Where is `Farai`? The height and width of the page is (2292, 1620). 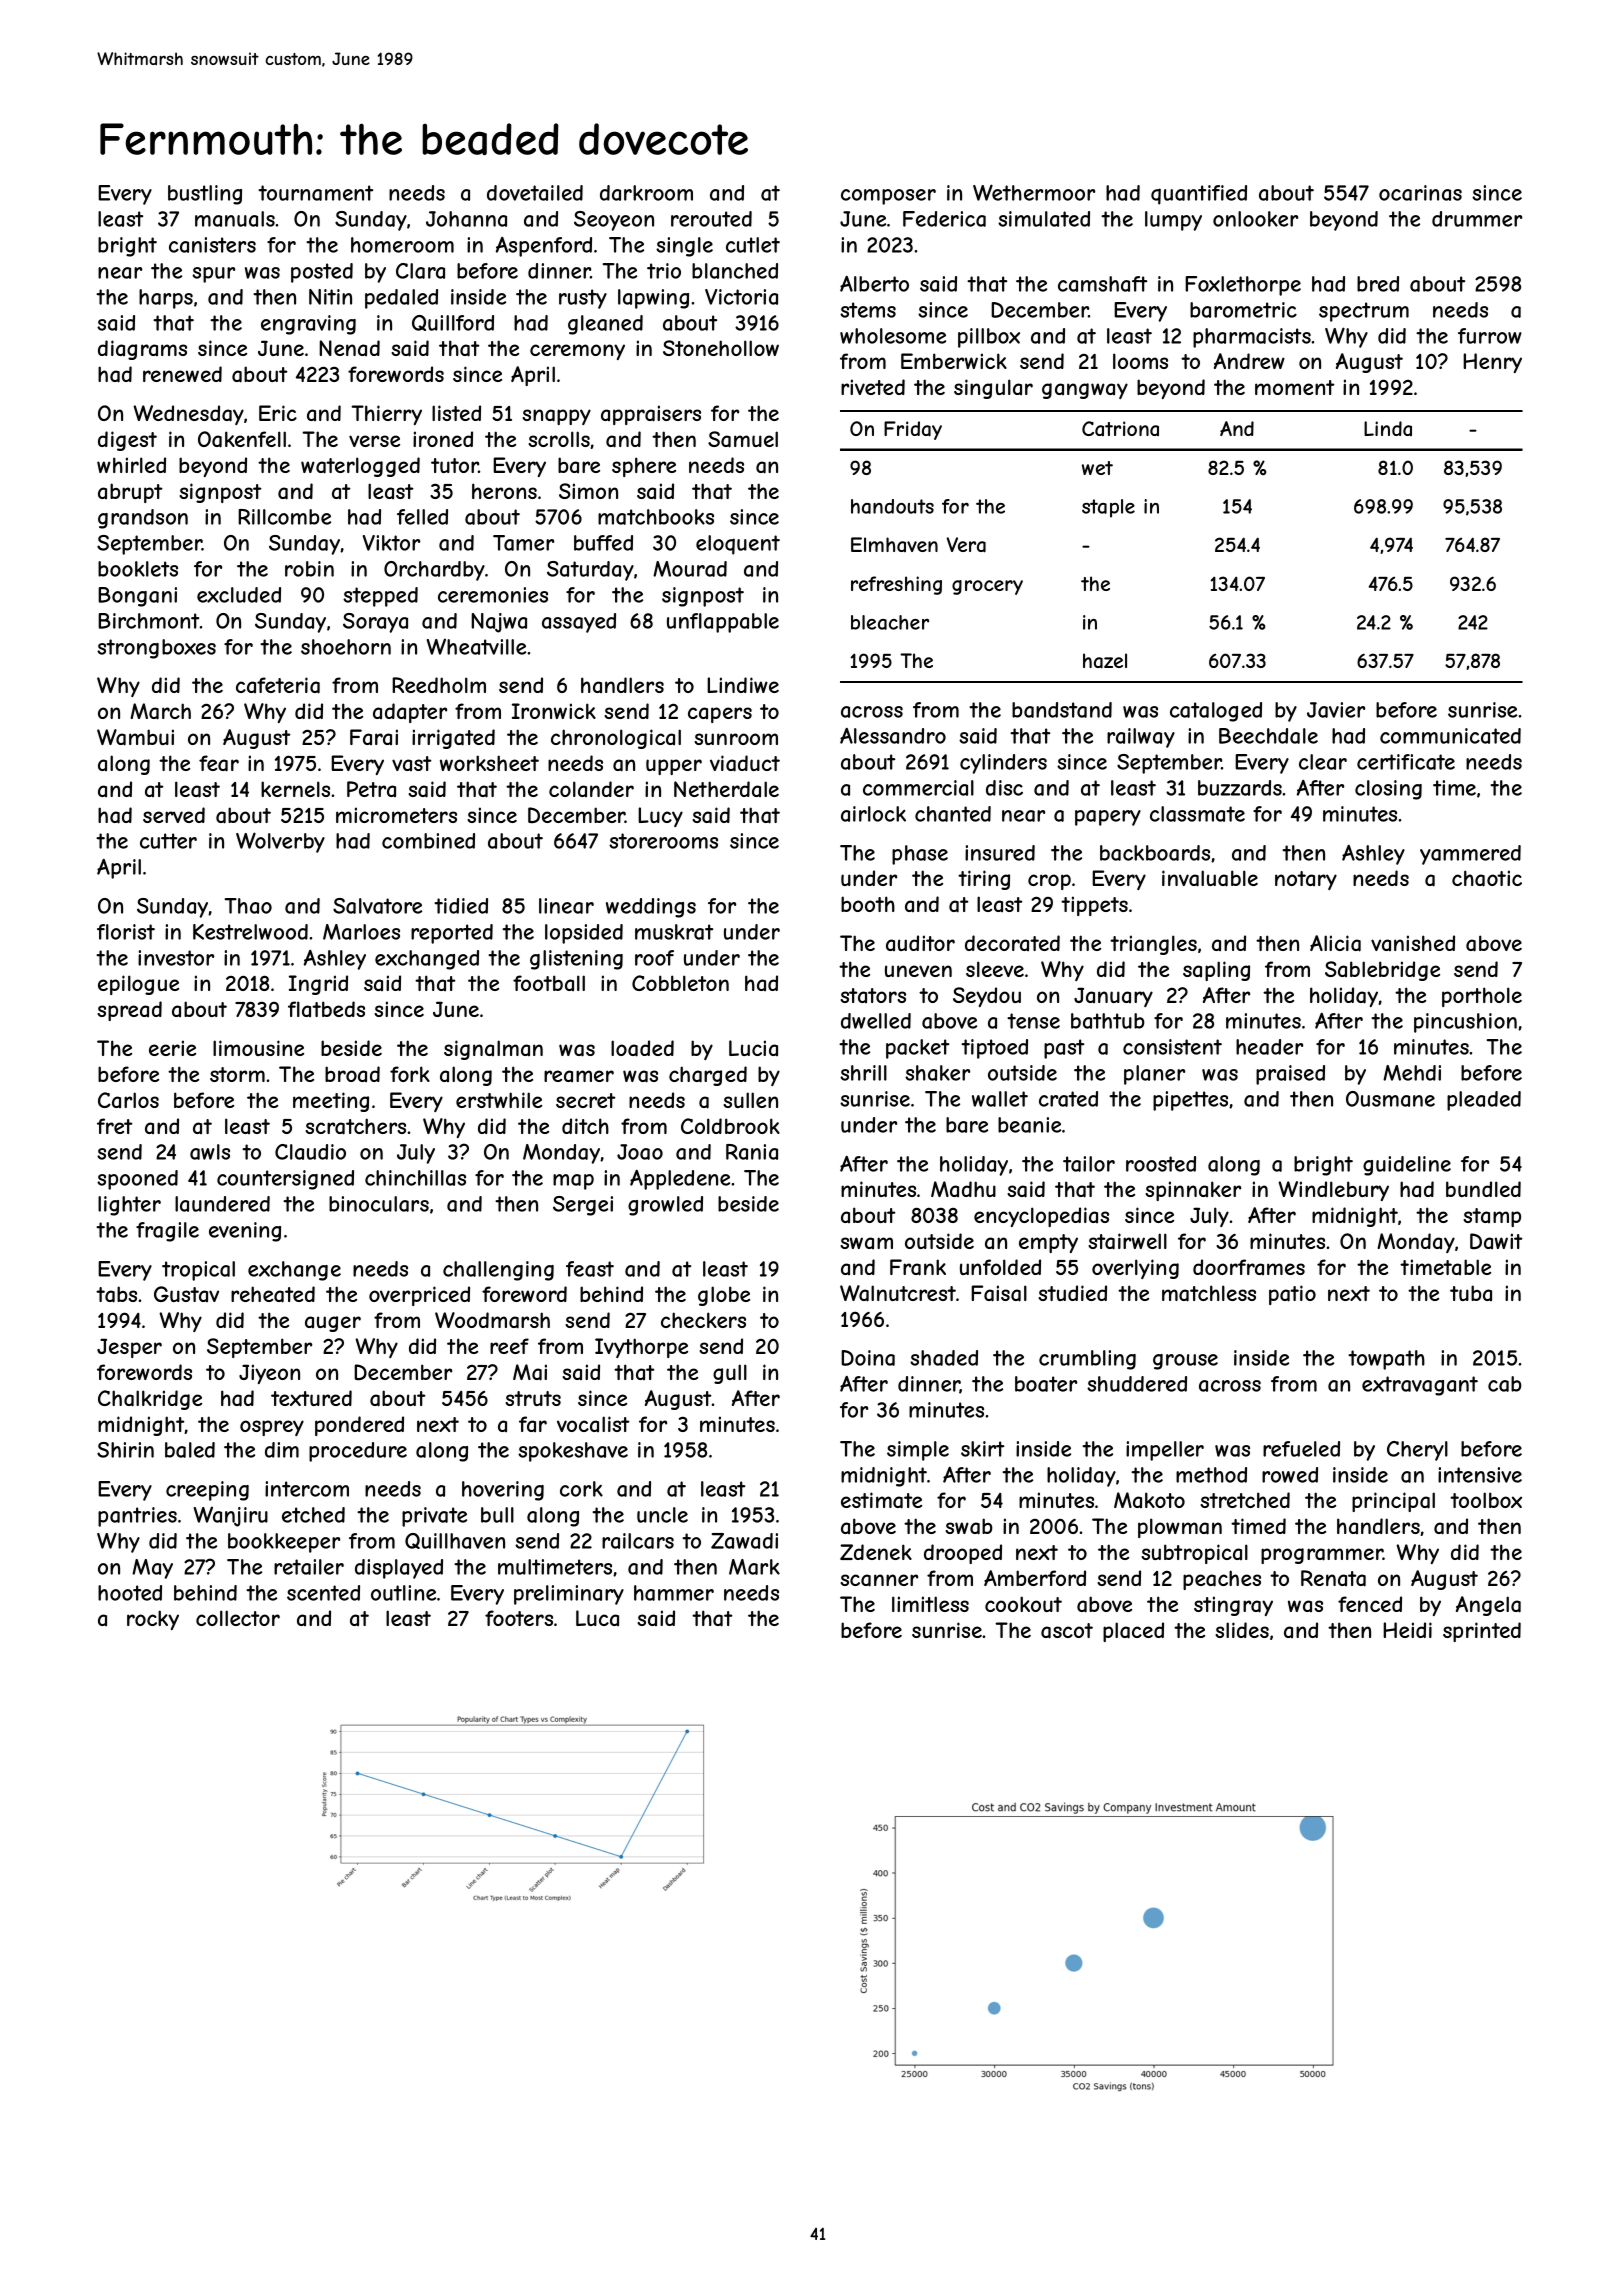 Farai is located at coordinates (374, 737).
